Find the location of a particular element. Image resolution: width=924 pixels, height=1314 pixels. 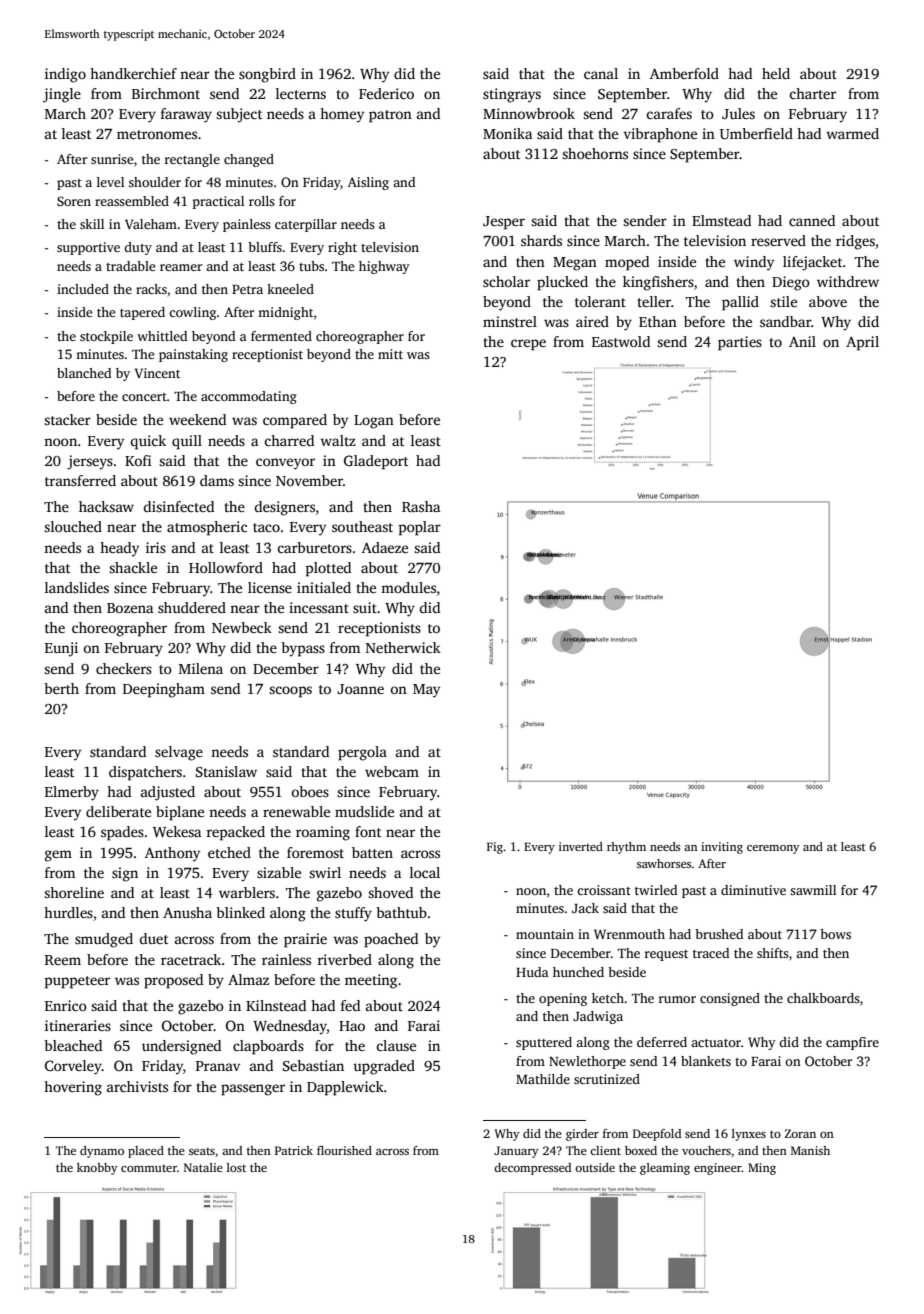

crepe is located at coordinates (528, 345).
